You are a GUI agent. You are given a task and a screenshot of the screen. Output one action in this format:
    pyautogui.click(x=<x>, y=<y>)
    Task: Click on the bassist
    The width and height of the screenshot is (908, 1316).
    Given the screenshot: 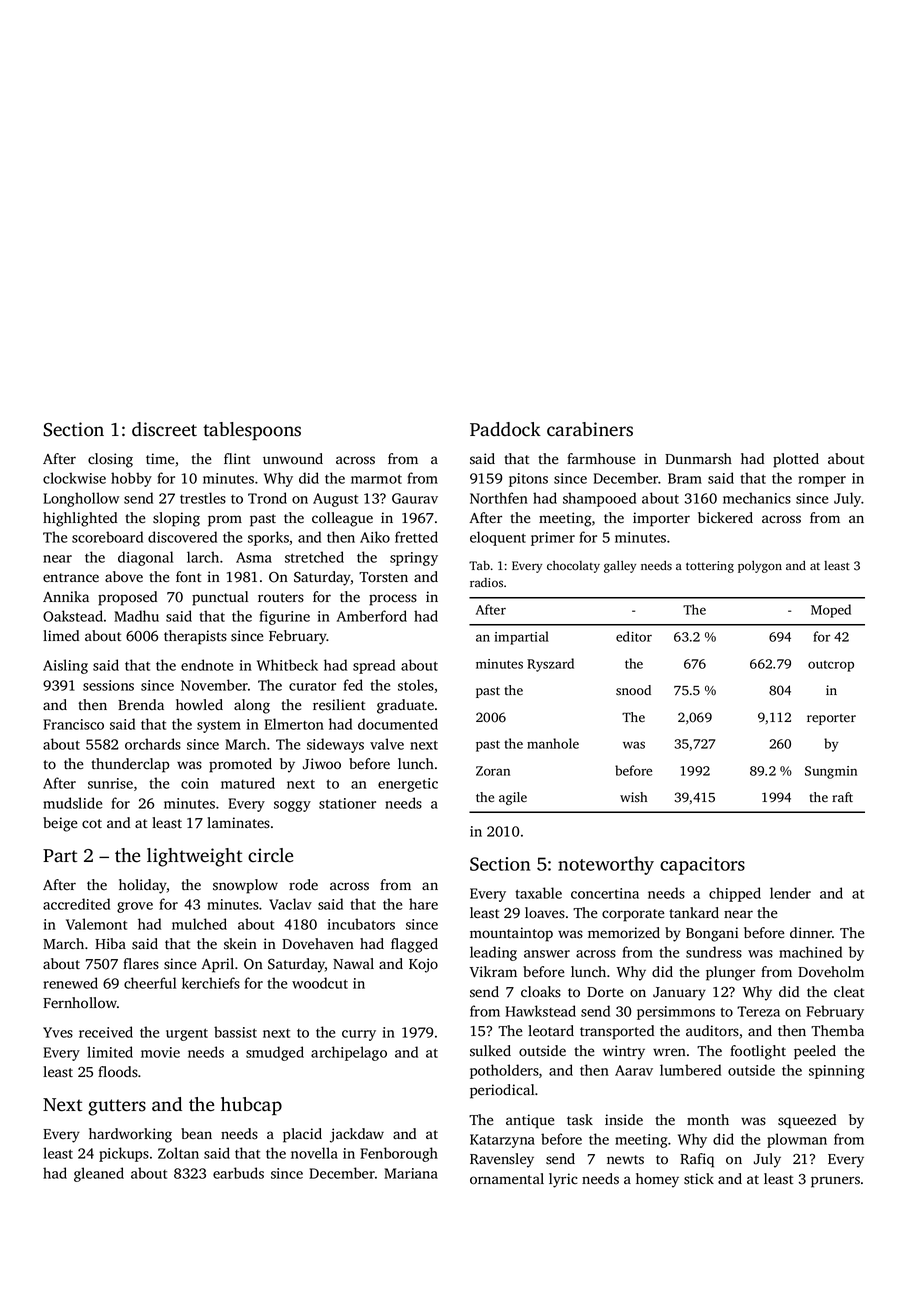 What is the action you would take?
    pyautogui.click(x=235, y=1032)
